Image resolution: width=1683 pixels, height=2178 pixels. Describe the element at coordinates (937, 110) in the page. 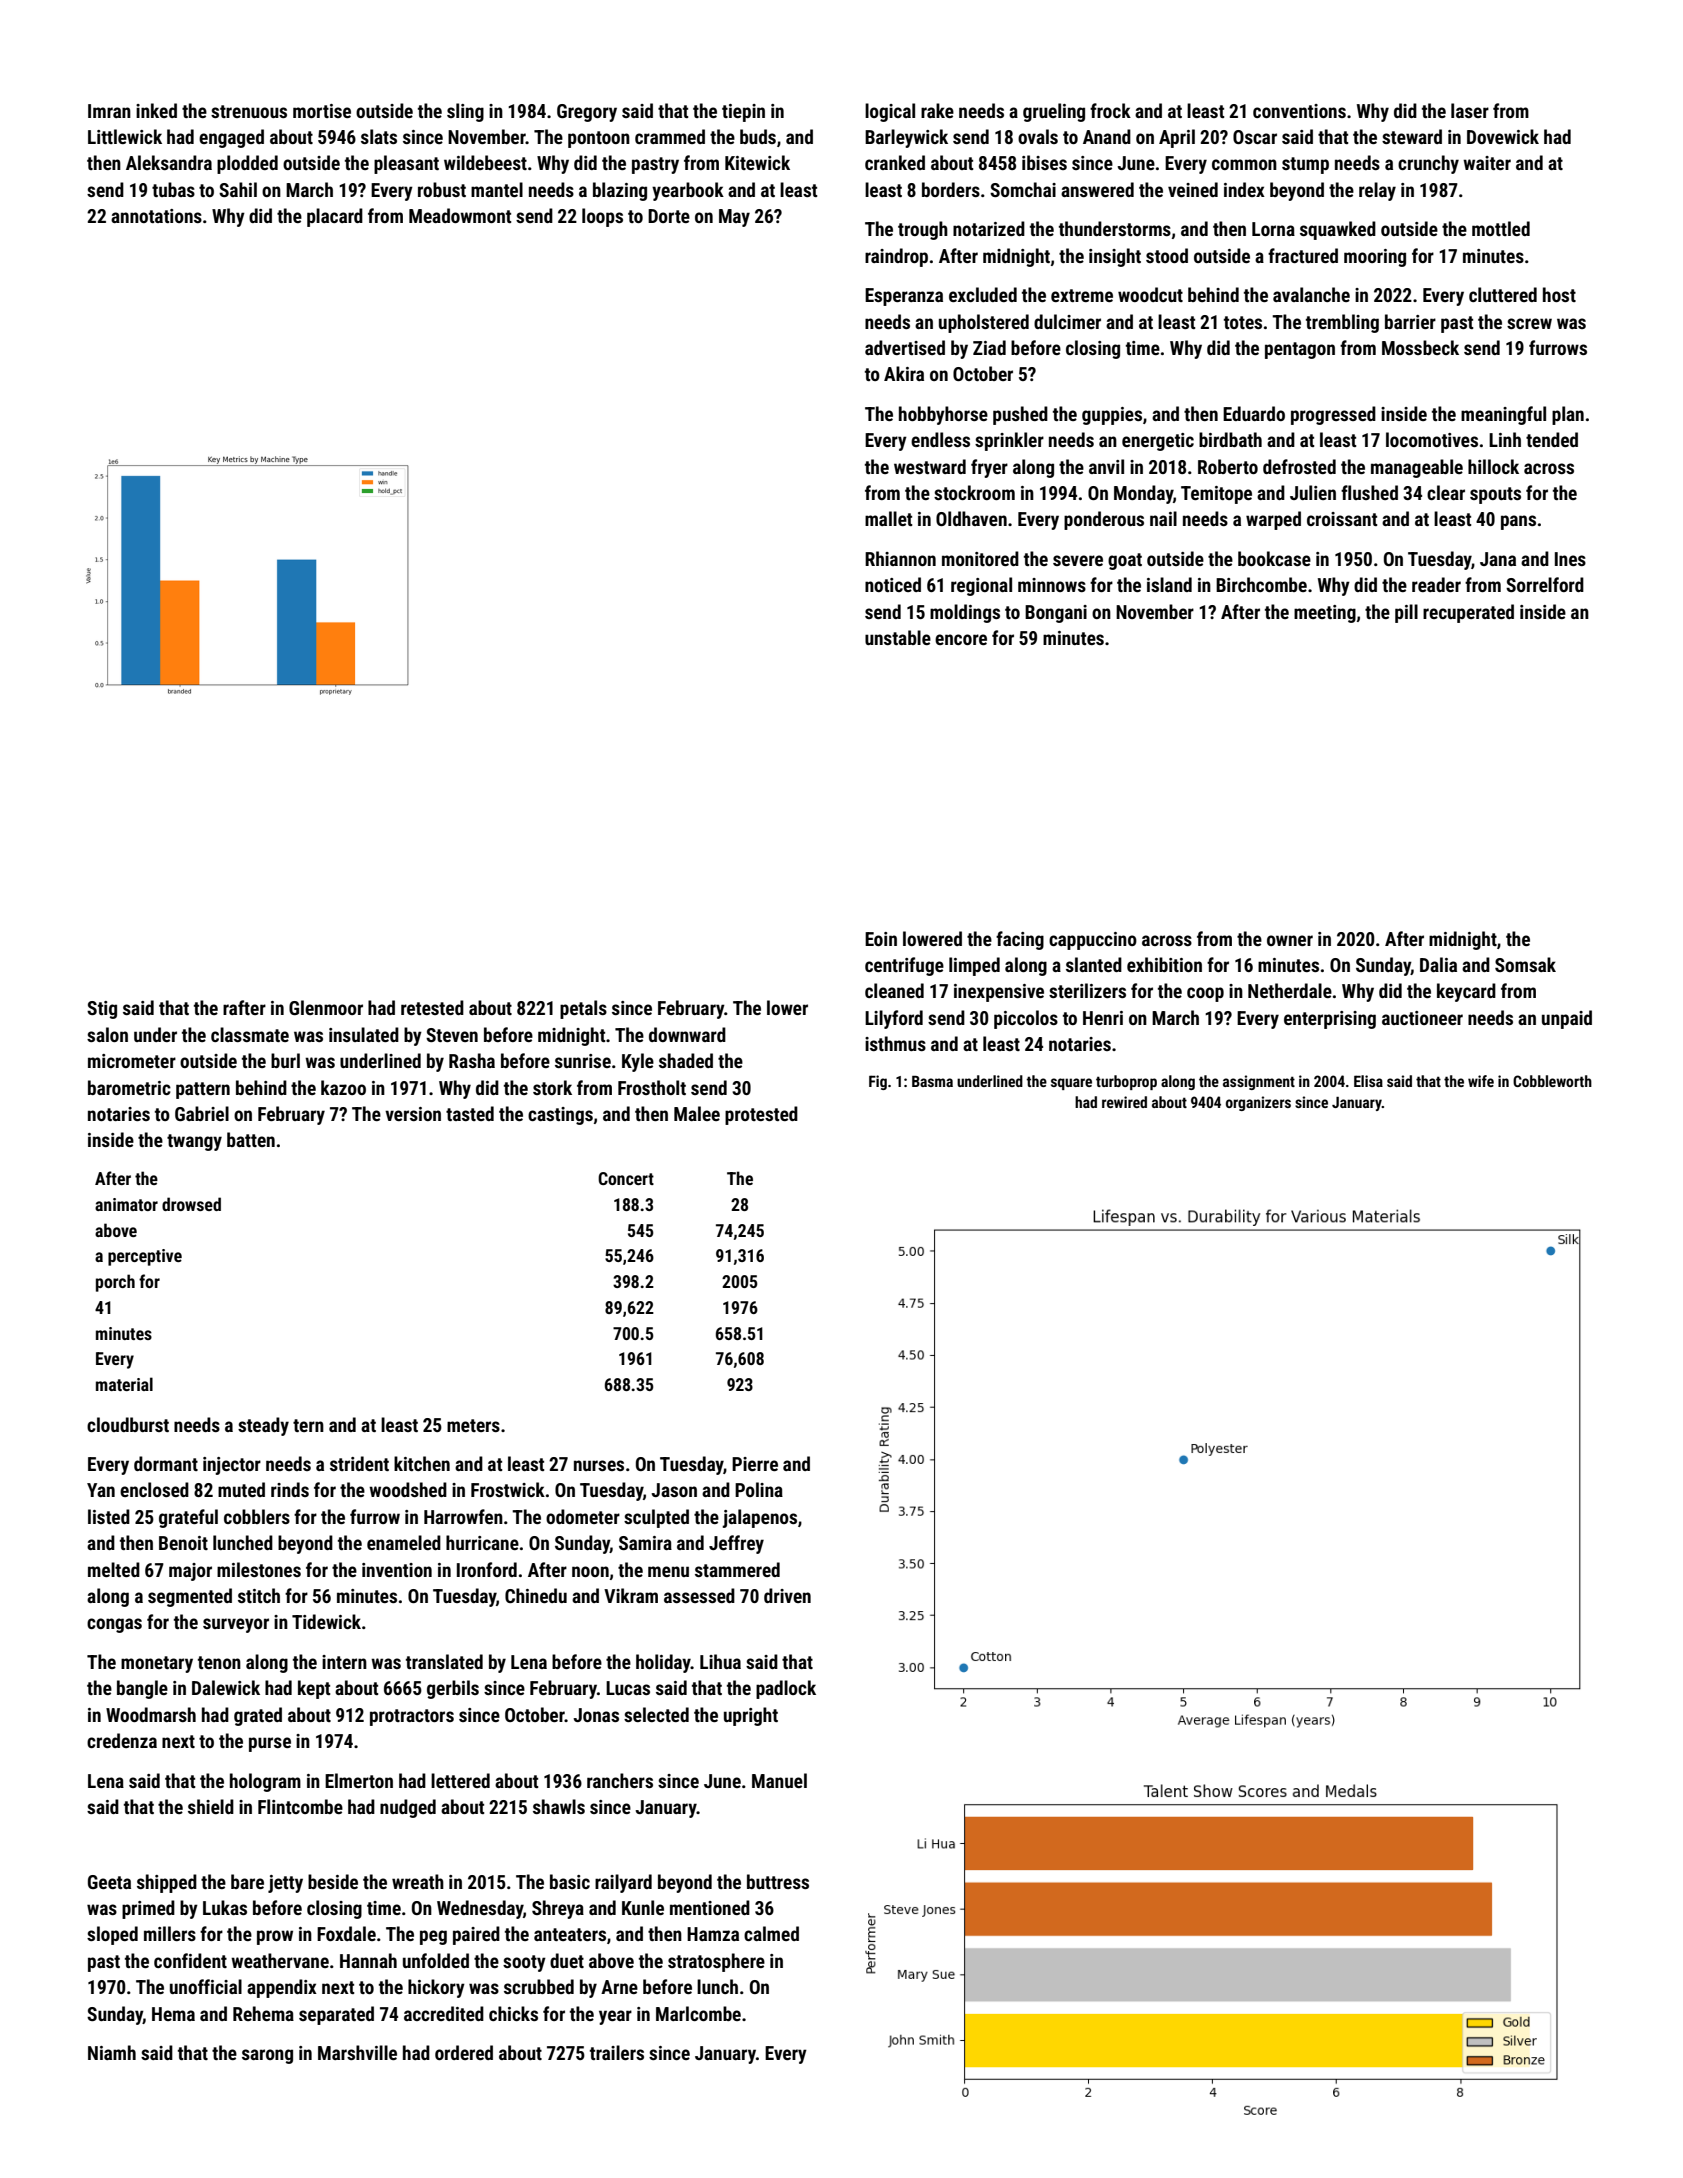

I see `rake` at that location.
